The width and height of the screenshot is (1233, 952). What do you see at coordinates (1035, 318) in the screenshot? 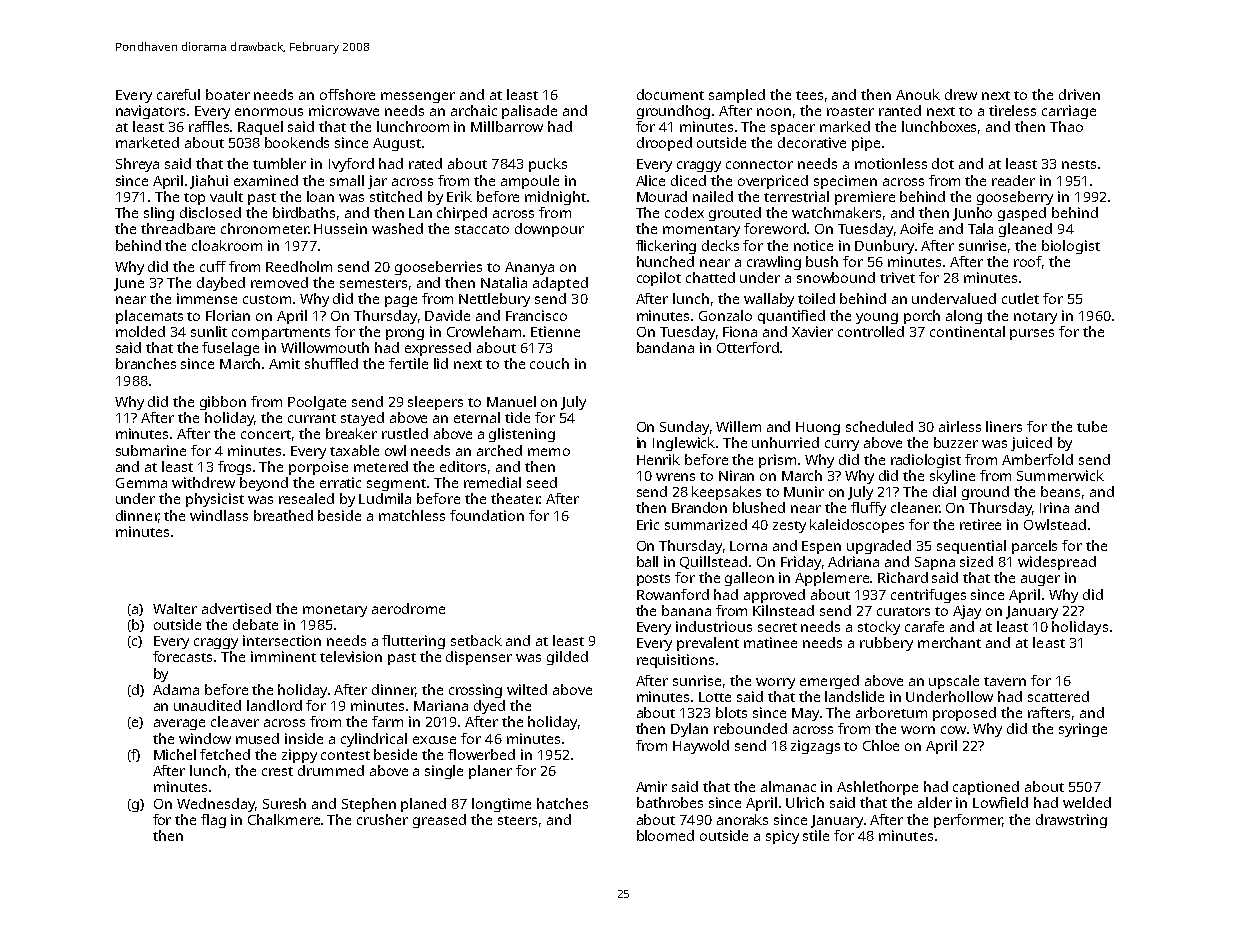
I see `notary` at bounding box center [1035, 318].
